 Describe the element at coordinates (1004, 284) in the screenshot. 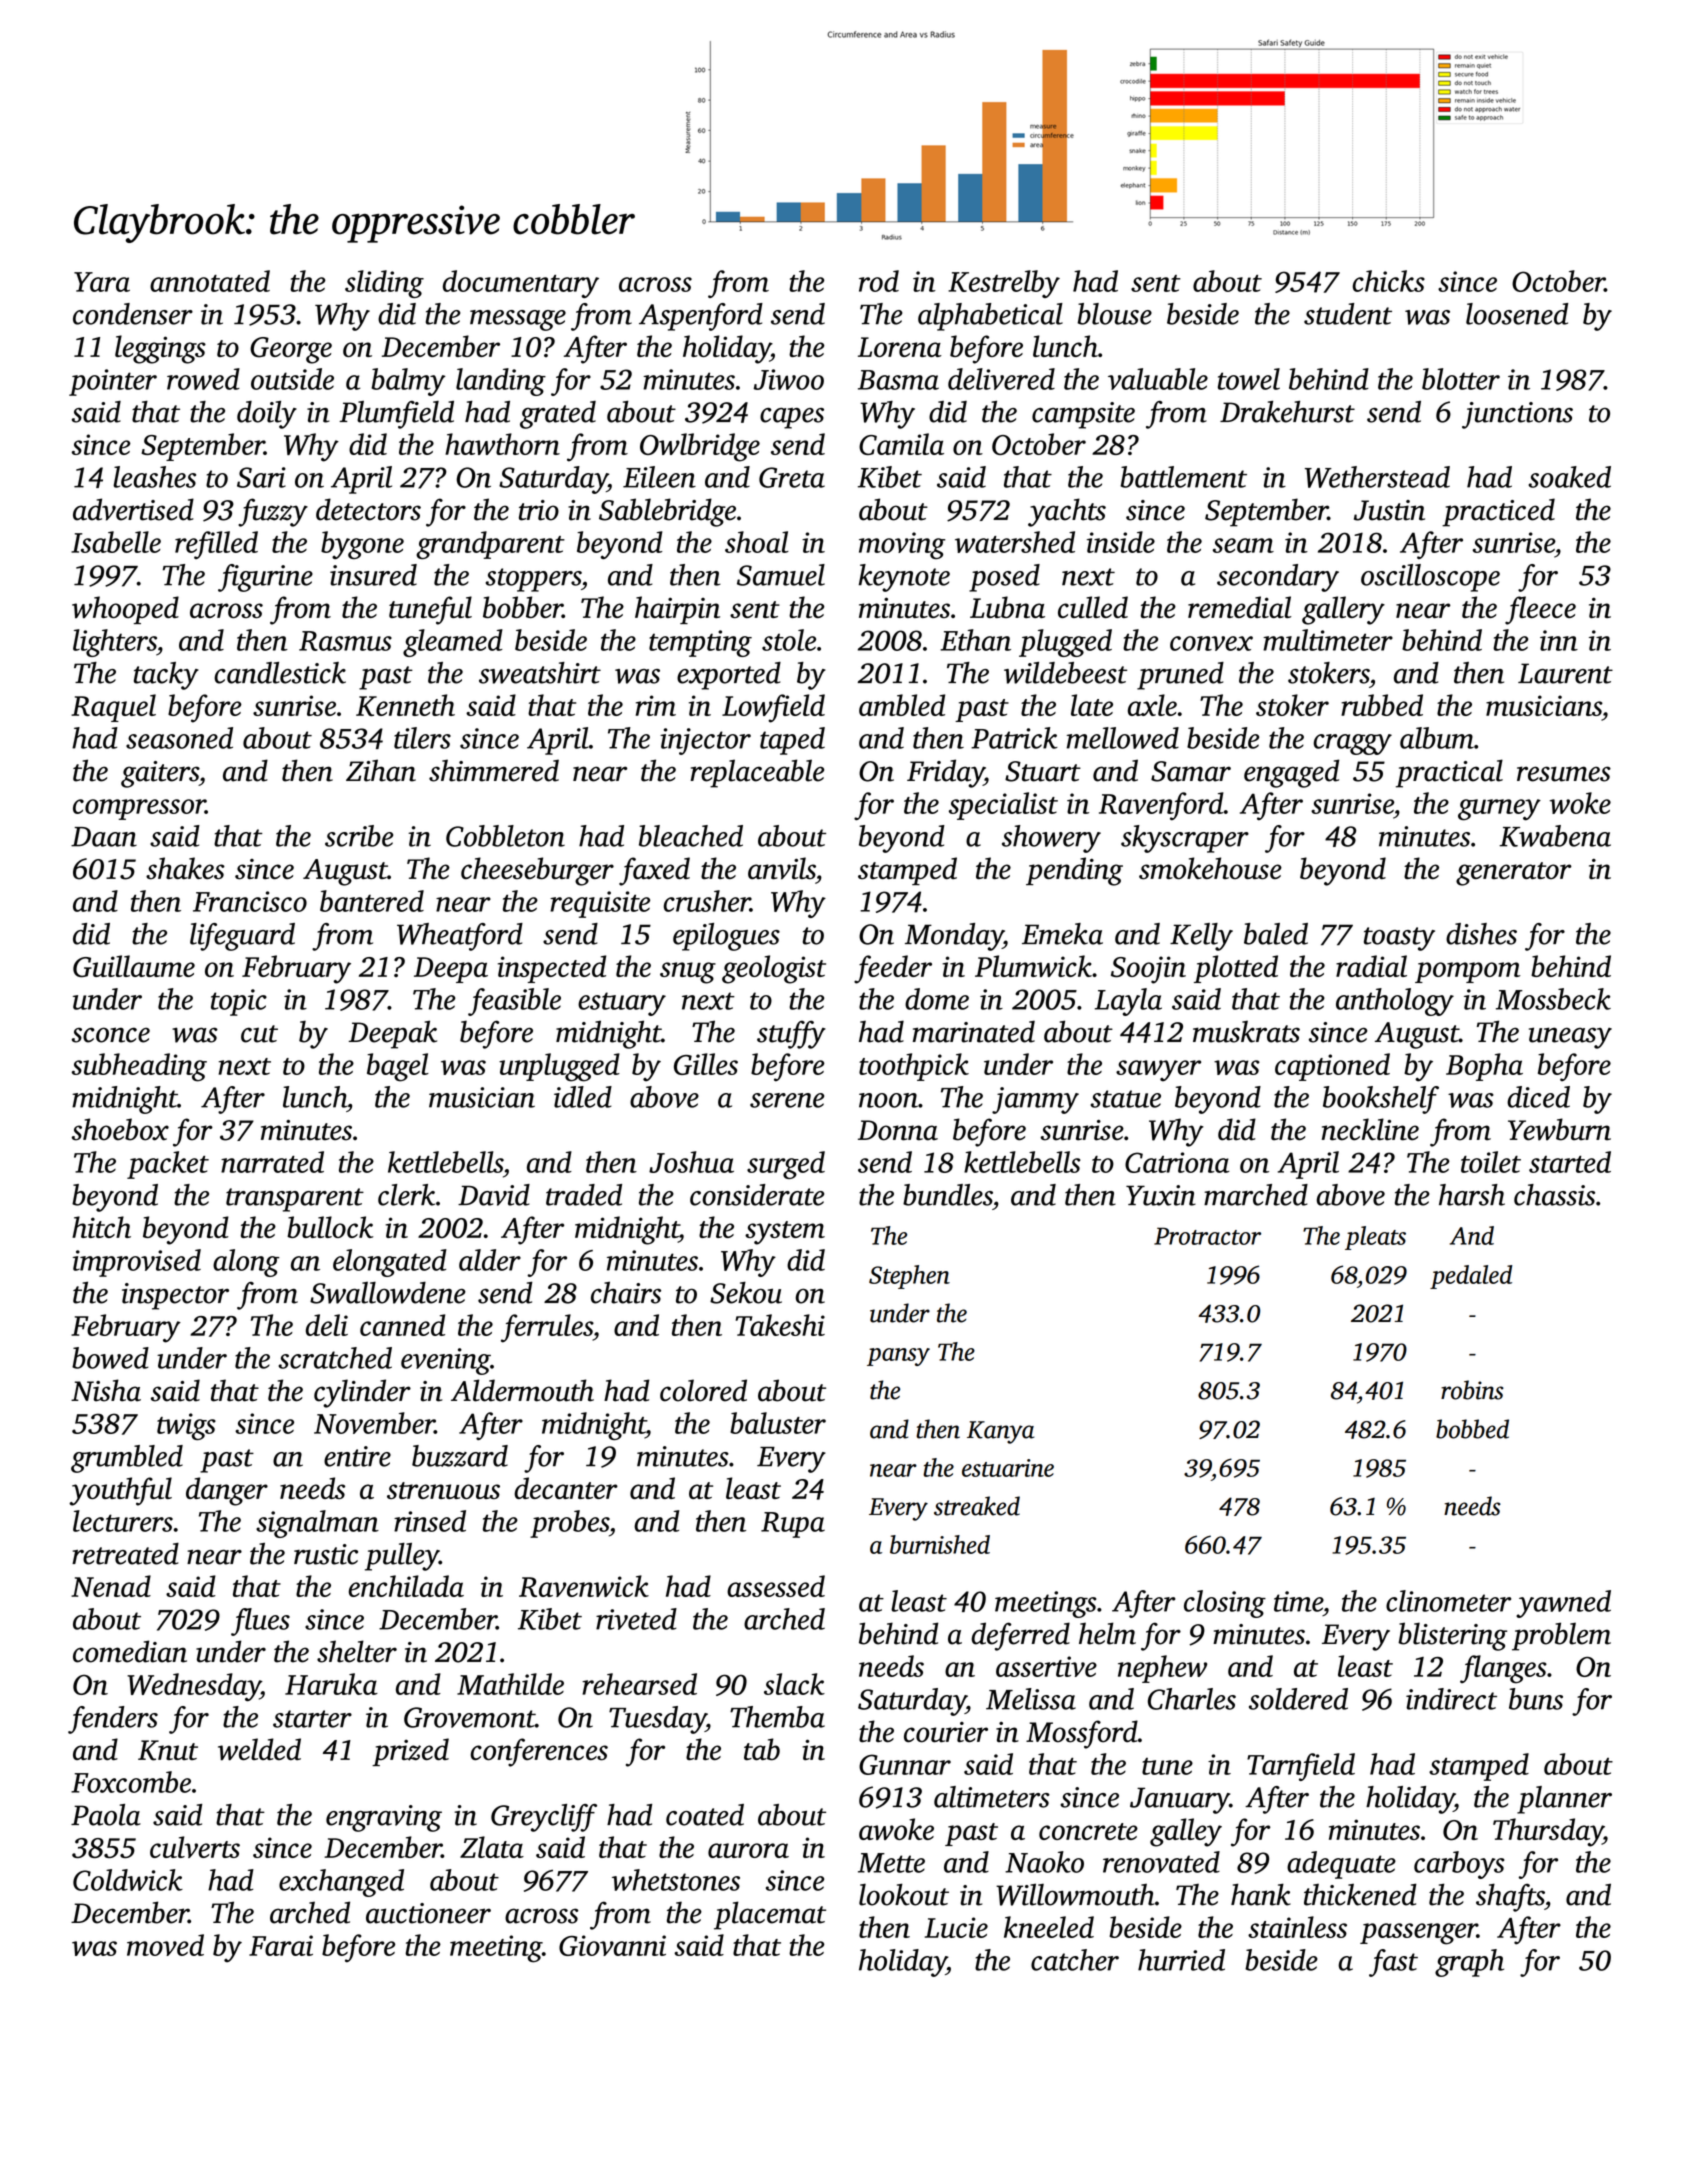

I see `Kestrelby` at that location.
